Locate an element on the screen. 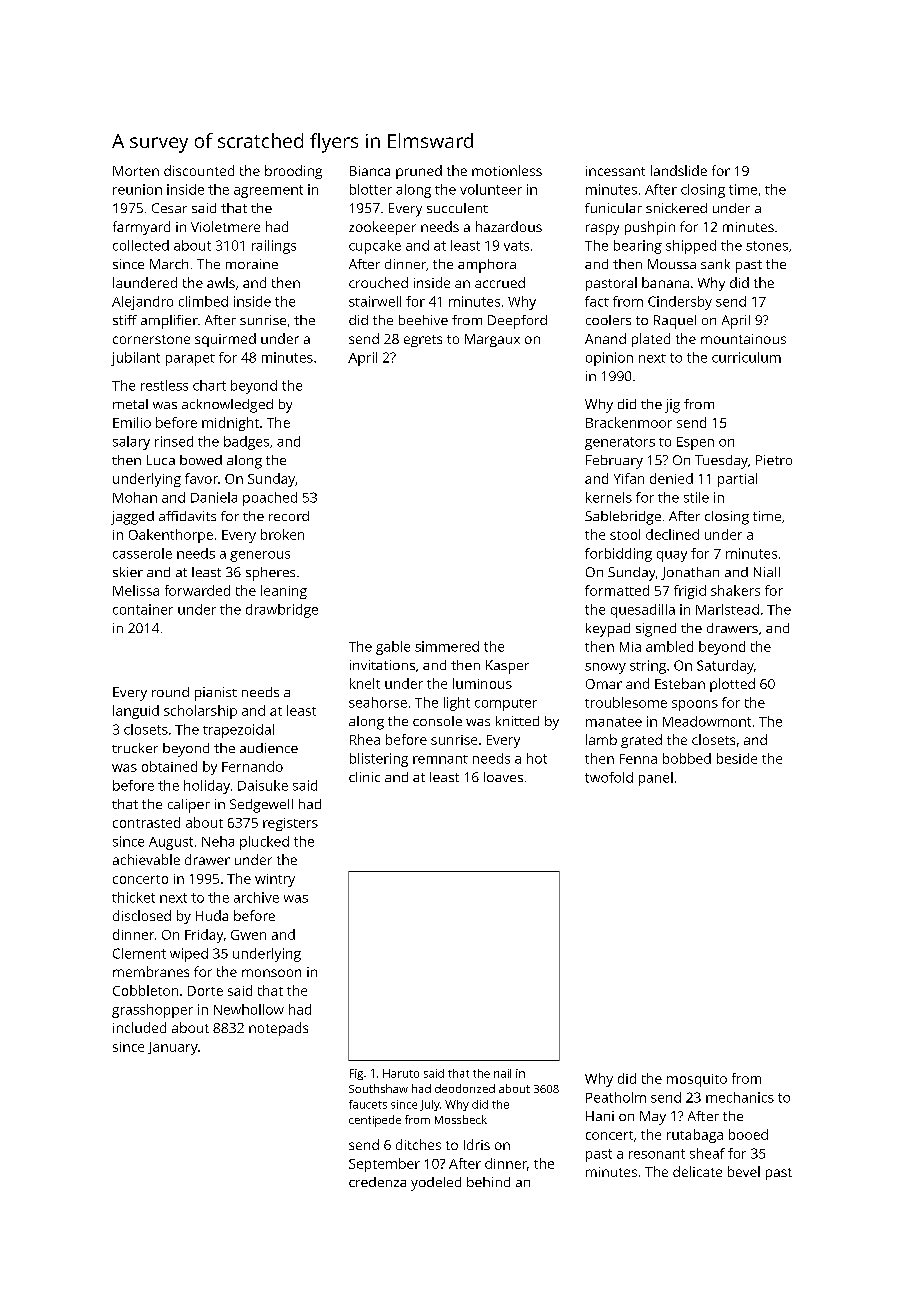  discounted is located at coordinates (199, 170).
